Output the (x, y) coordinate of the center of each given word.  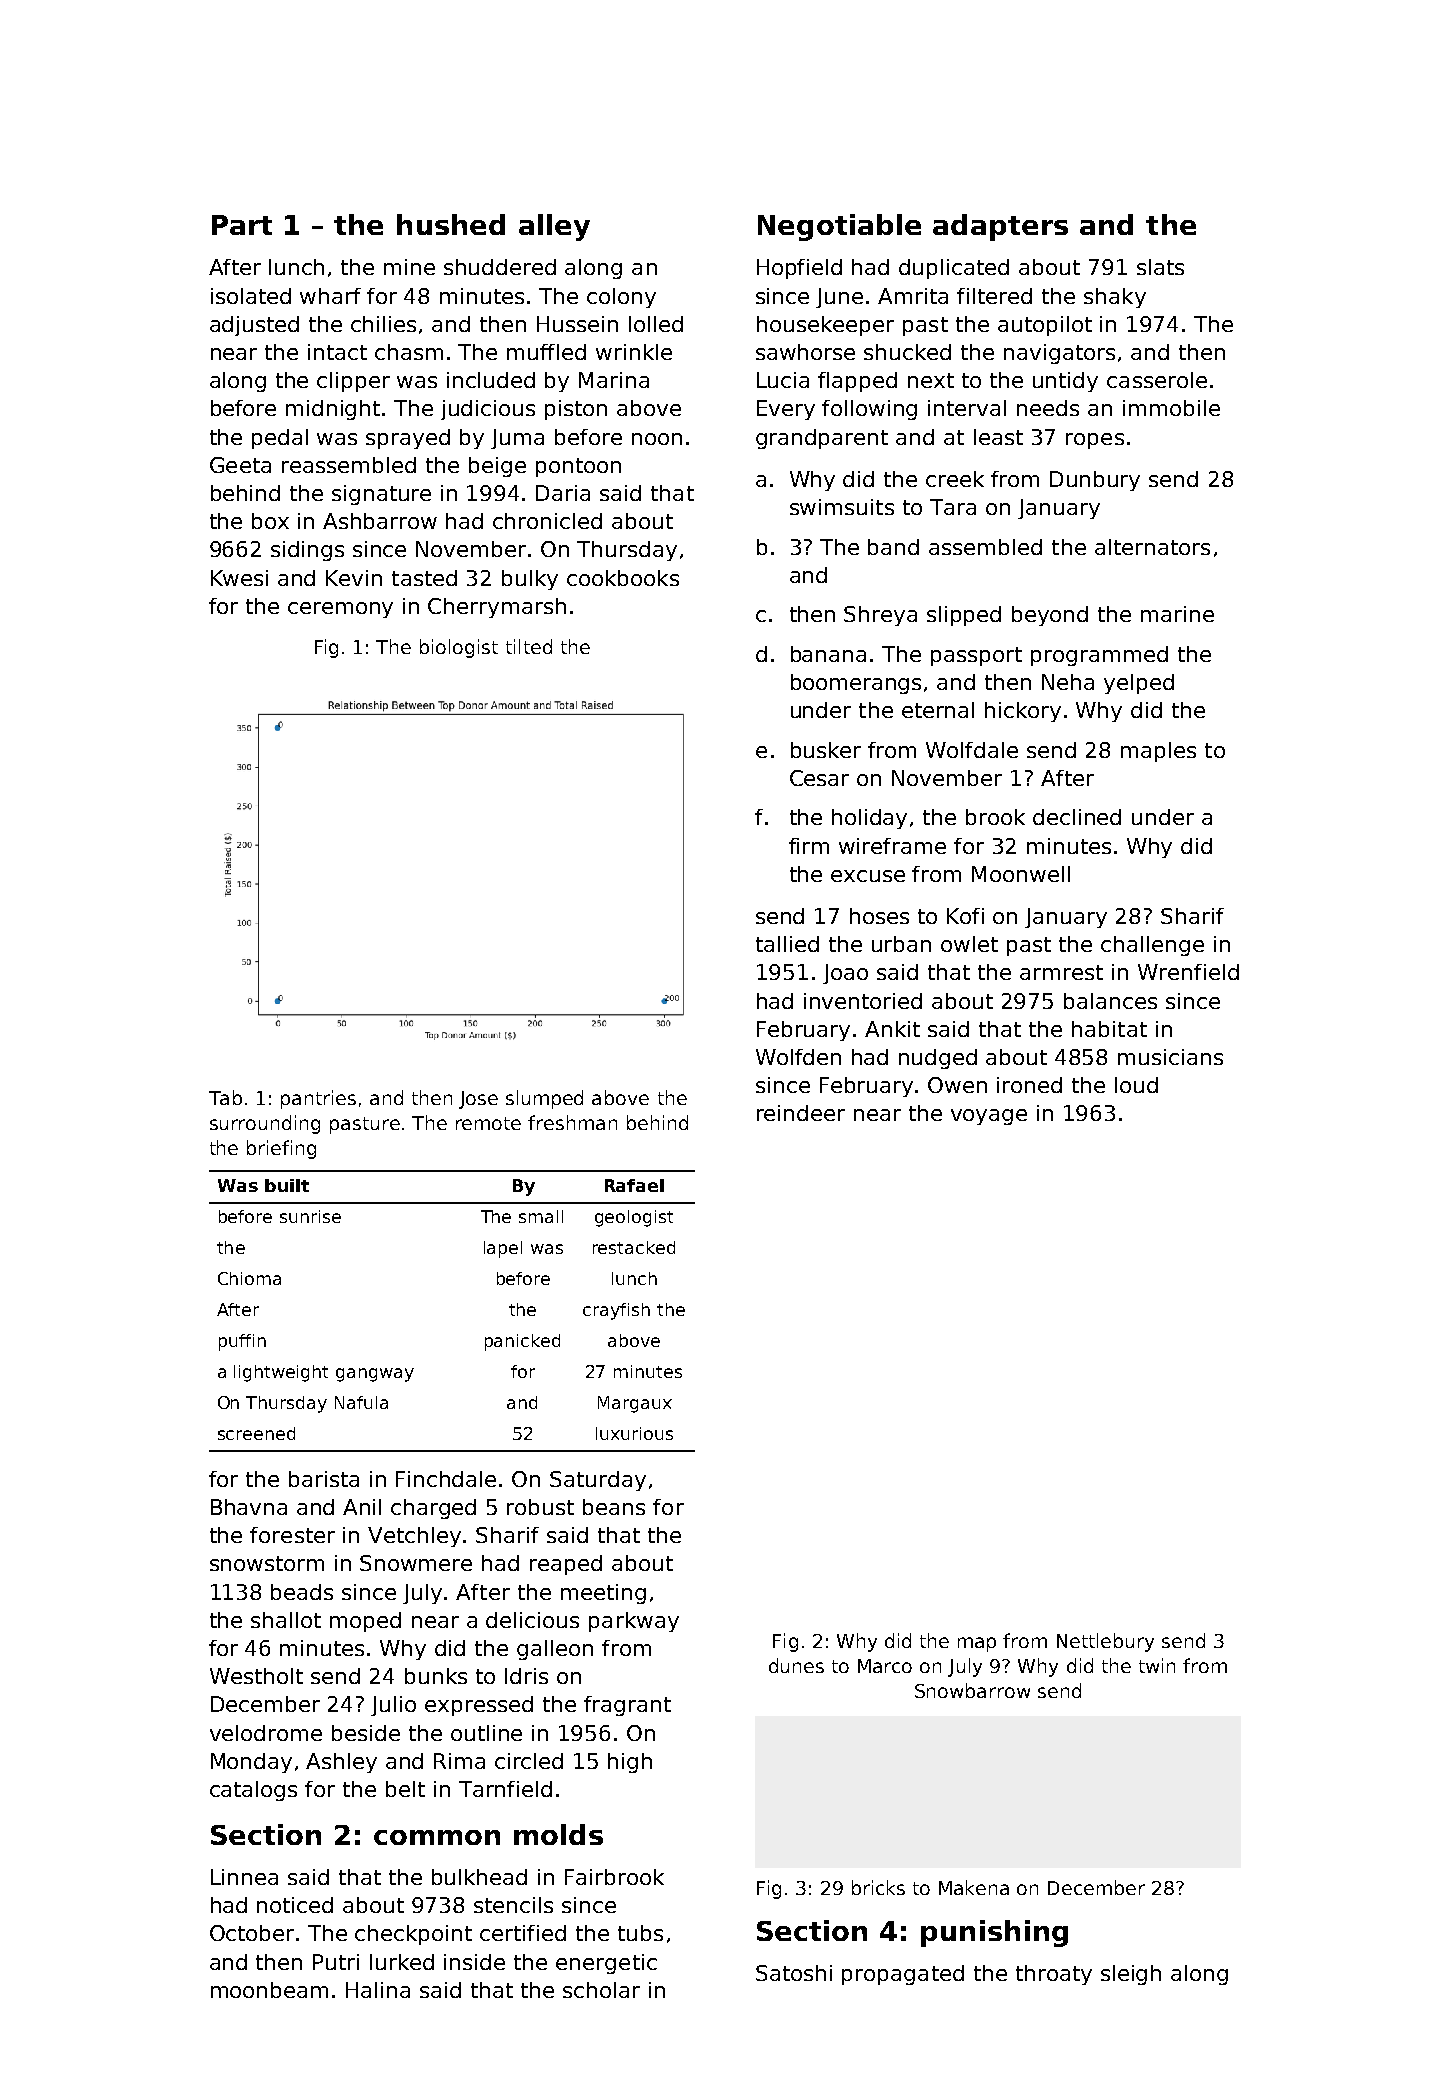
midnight (333, 410)
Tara (953, 507)
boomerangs (856, 684)
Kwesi (239, 578)
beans (614, 1507)
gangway (375, 1375)
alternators (1152, 547)
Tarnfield (505, 1789)
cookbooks (623, 578)
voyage (989, 1117)
